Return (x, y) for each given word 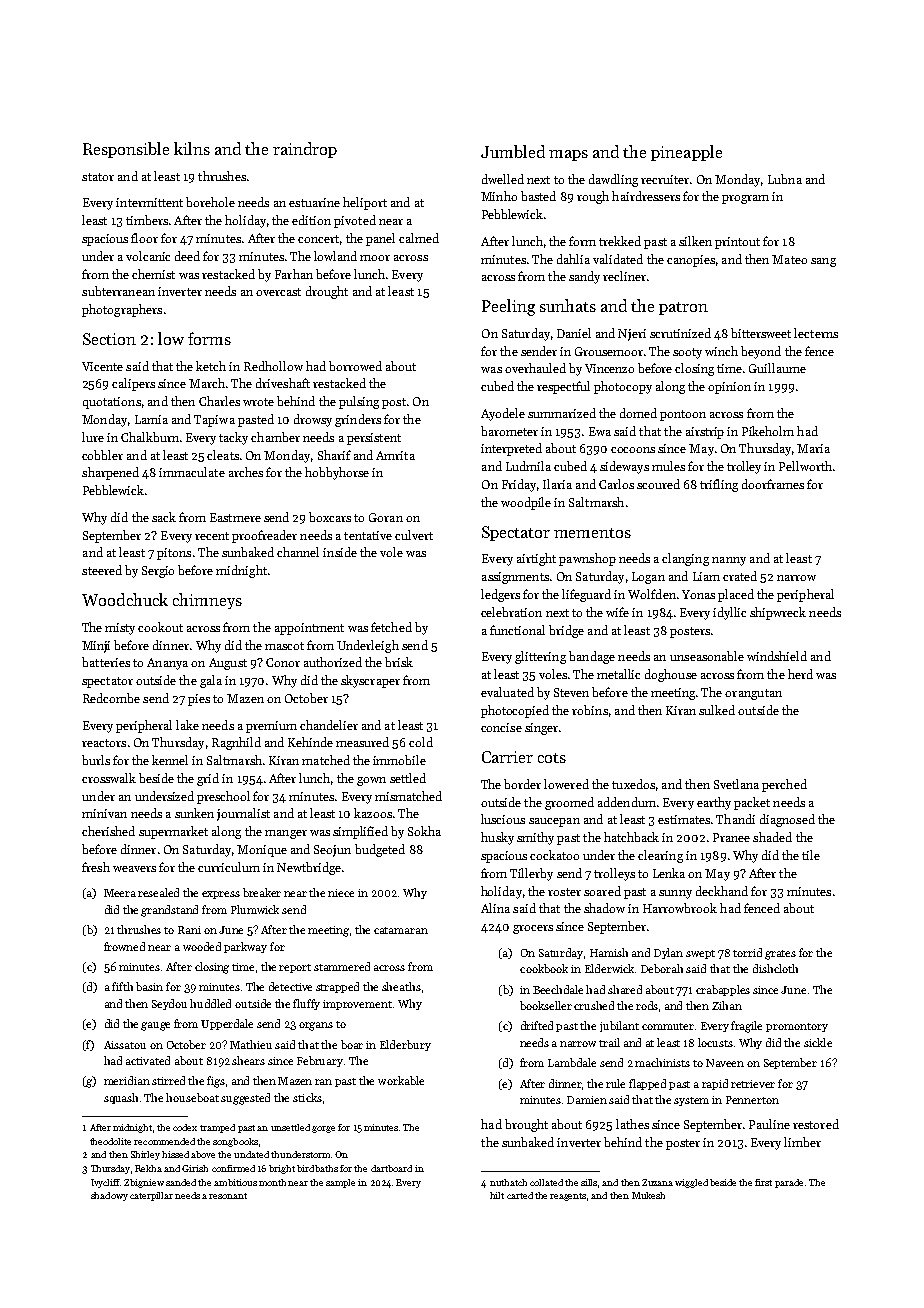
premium (271, 727)
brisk (399, 662)
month (272, 1182)
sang (823, 262)
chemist (153, 274)
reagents (568, 1197)
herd (800, 674)
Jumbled (513, 151)
